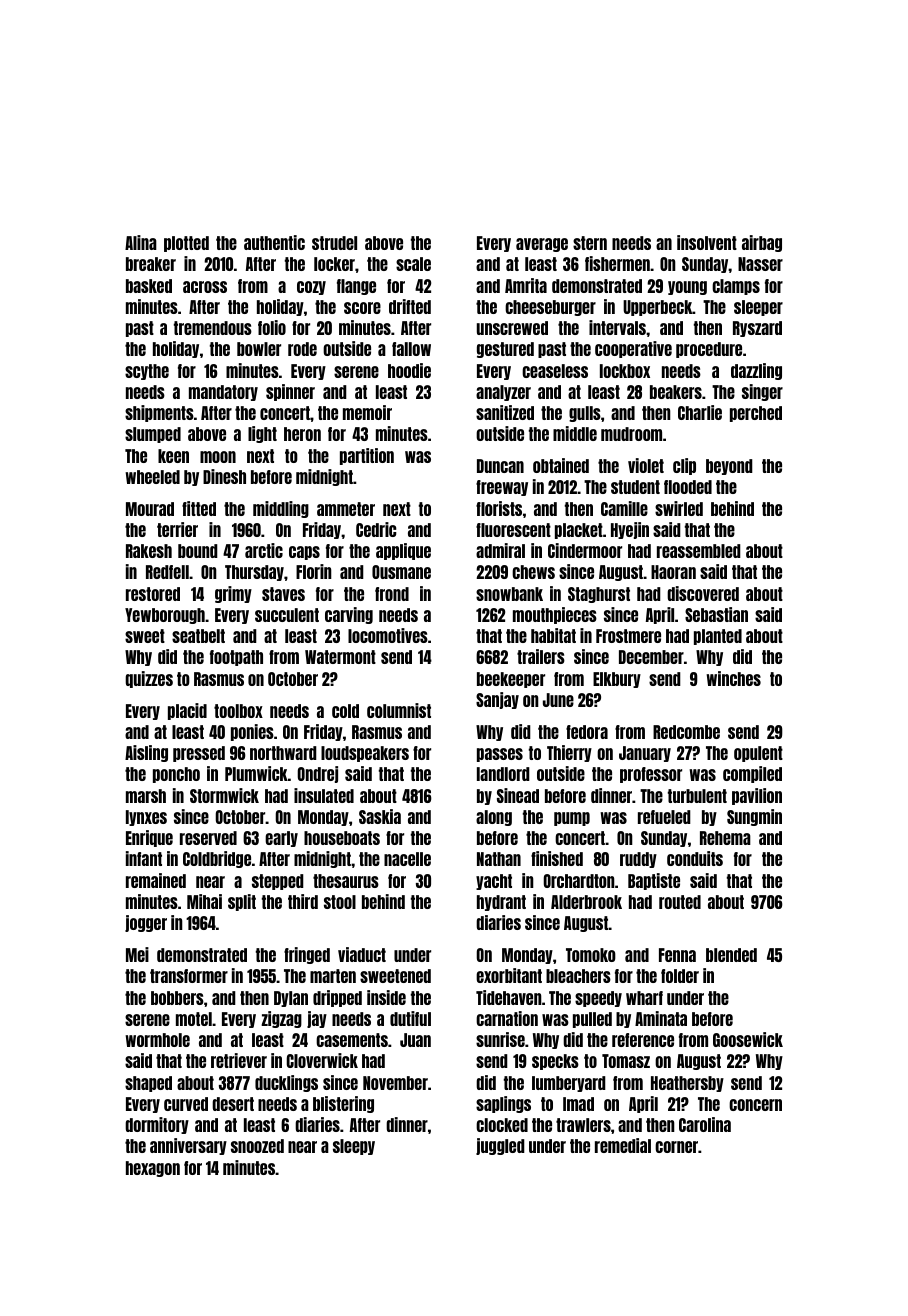 The image size is (908, 1316). What do you see at coordinates (281, 1019) in the screenshot?
I see `zigzag` at bounding box center [281, 1019].
